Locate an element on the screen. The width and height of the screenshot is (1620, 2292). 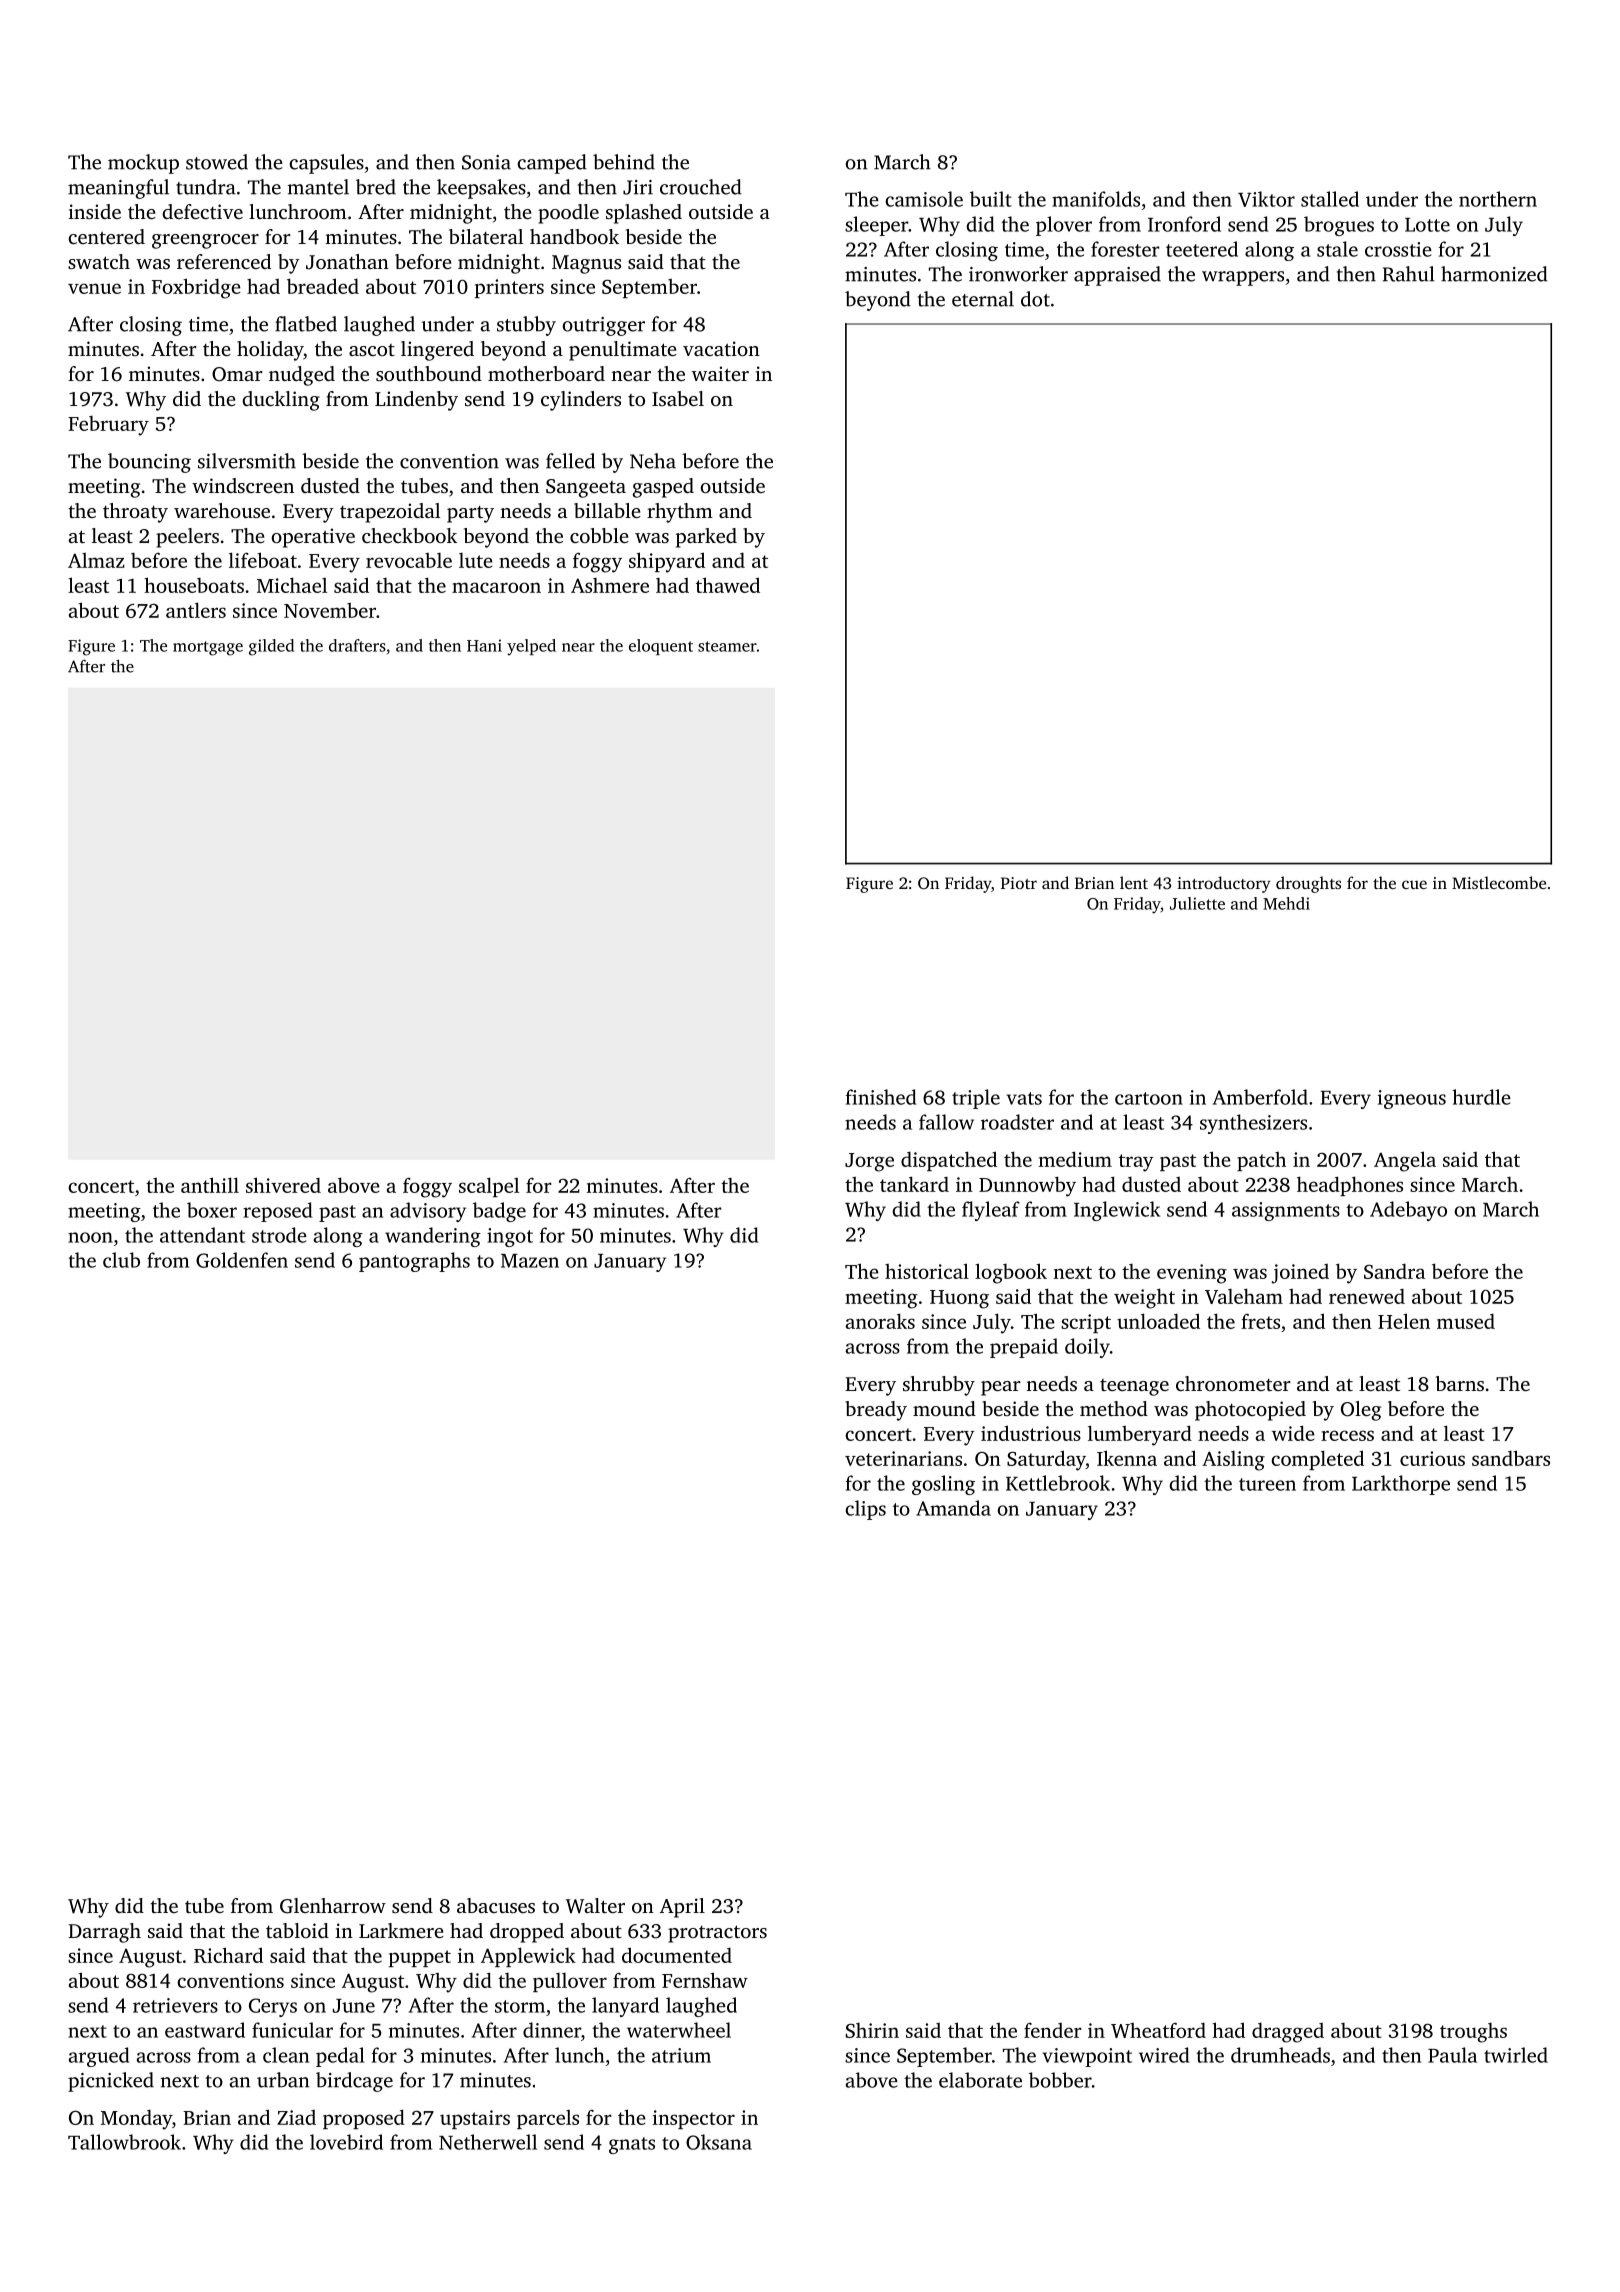
pantographs is located at coordinates (414, 1262).
